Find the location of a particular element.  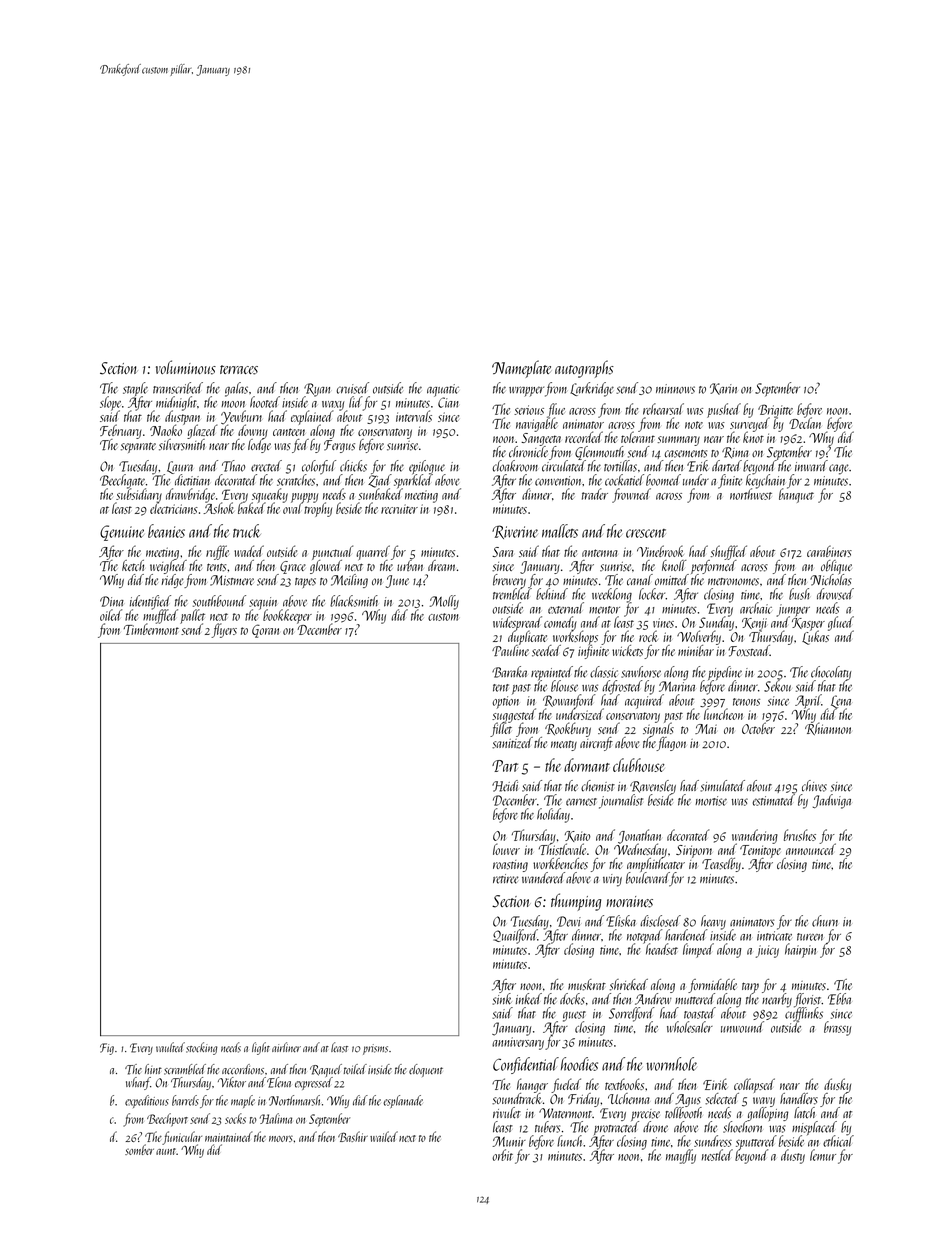

Molly is located at coordinates (444, 602).
